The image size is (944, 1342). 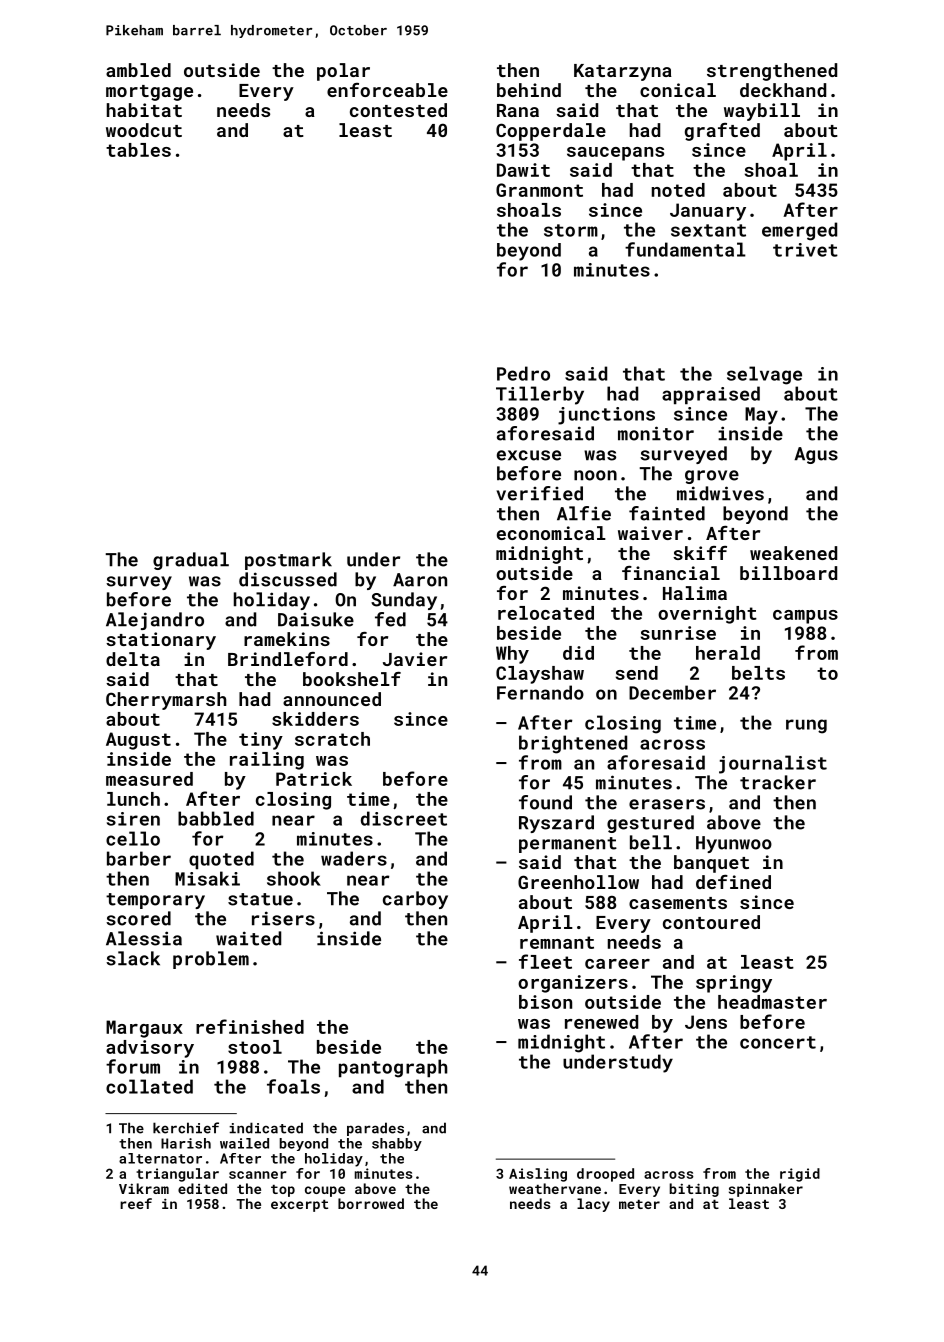 I want to click on headmaster, so click(x=772, y=1002).
